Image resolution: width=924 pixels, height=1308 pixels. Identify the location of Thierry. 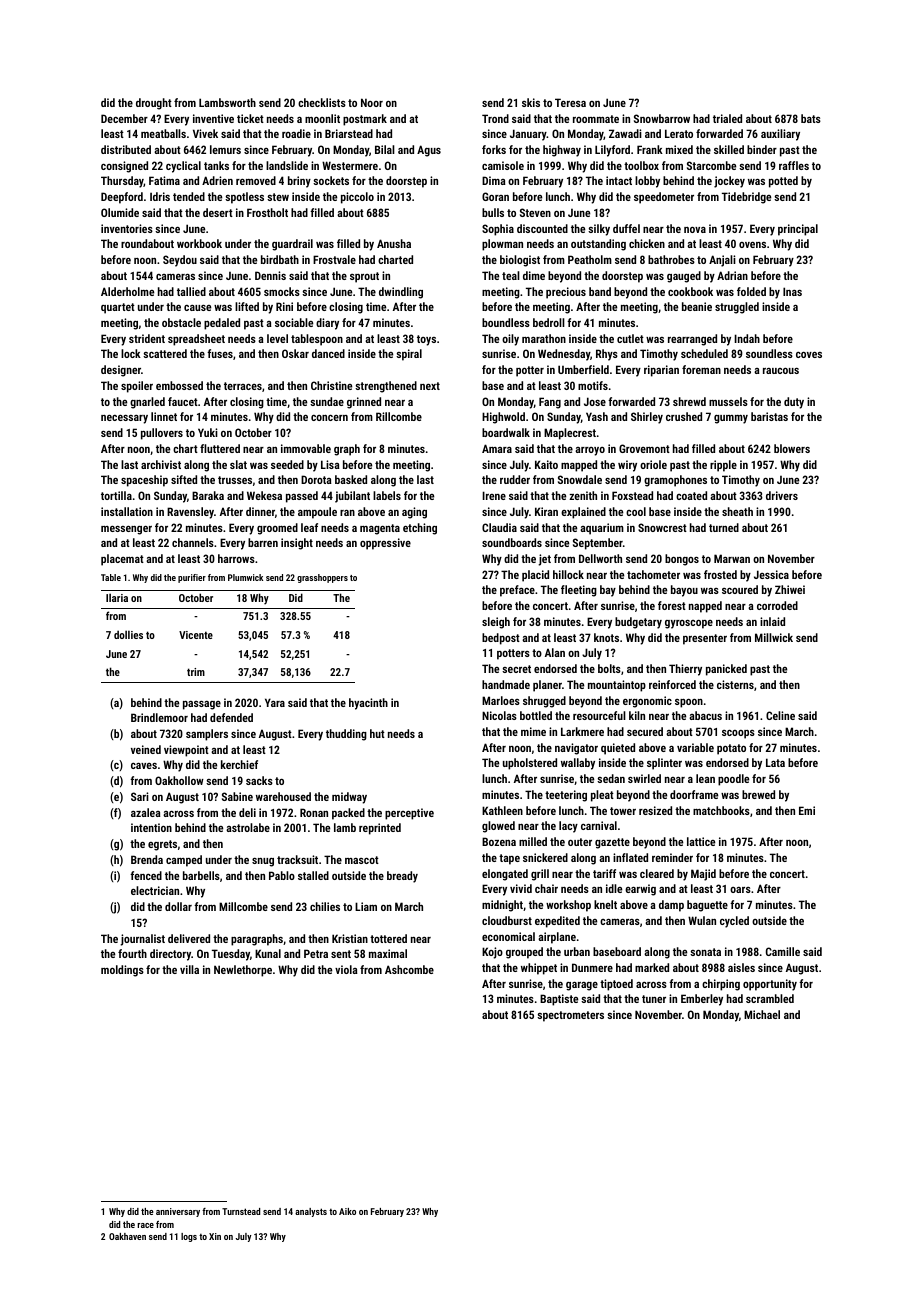
(685, 670).
